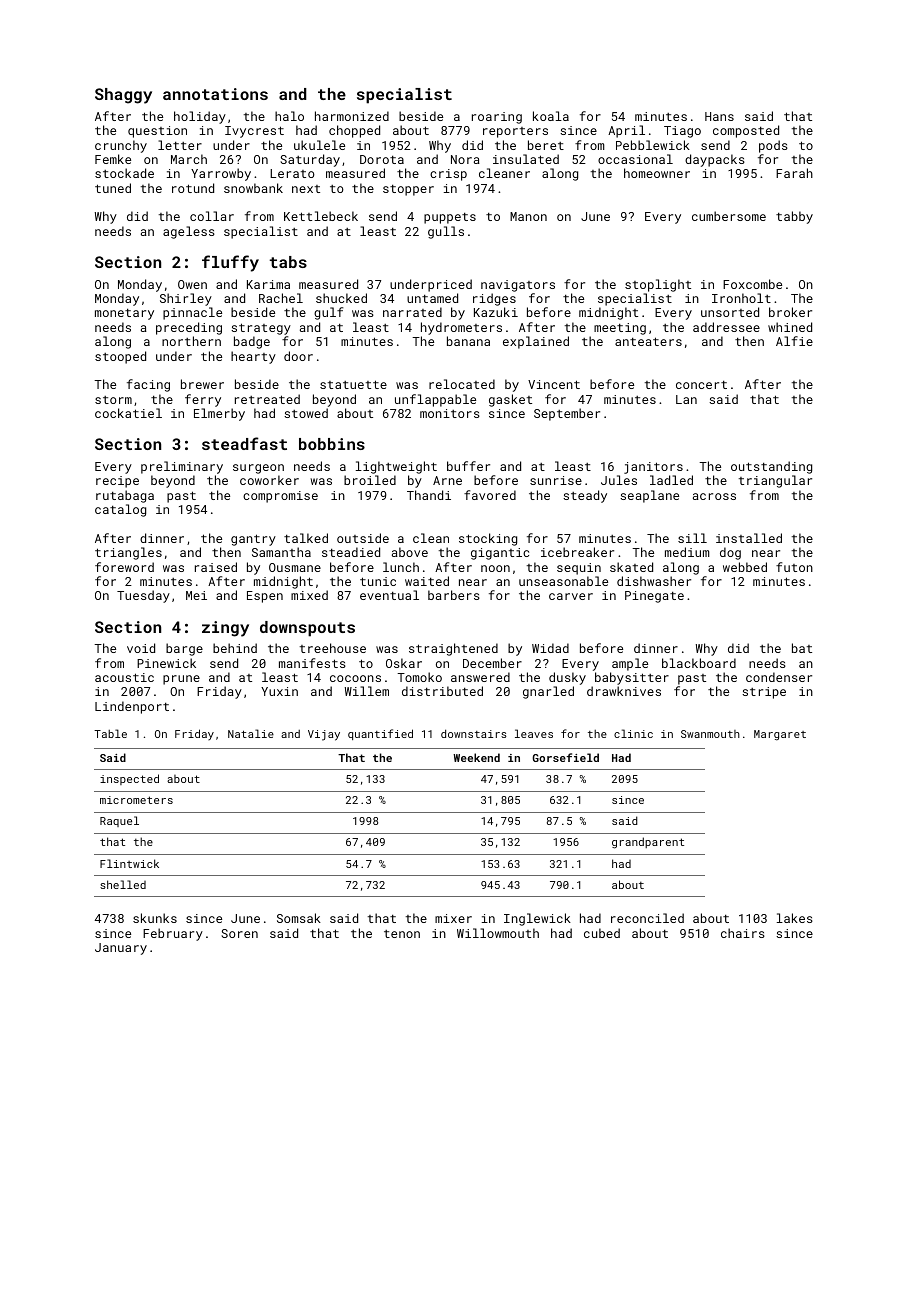 Image resolution: width=908 pixels, height=1316 pixels. Describe the element at coordinates (710, 734) in the page. I see `Swanmouth` at that location.
